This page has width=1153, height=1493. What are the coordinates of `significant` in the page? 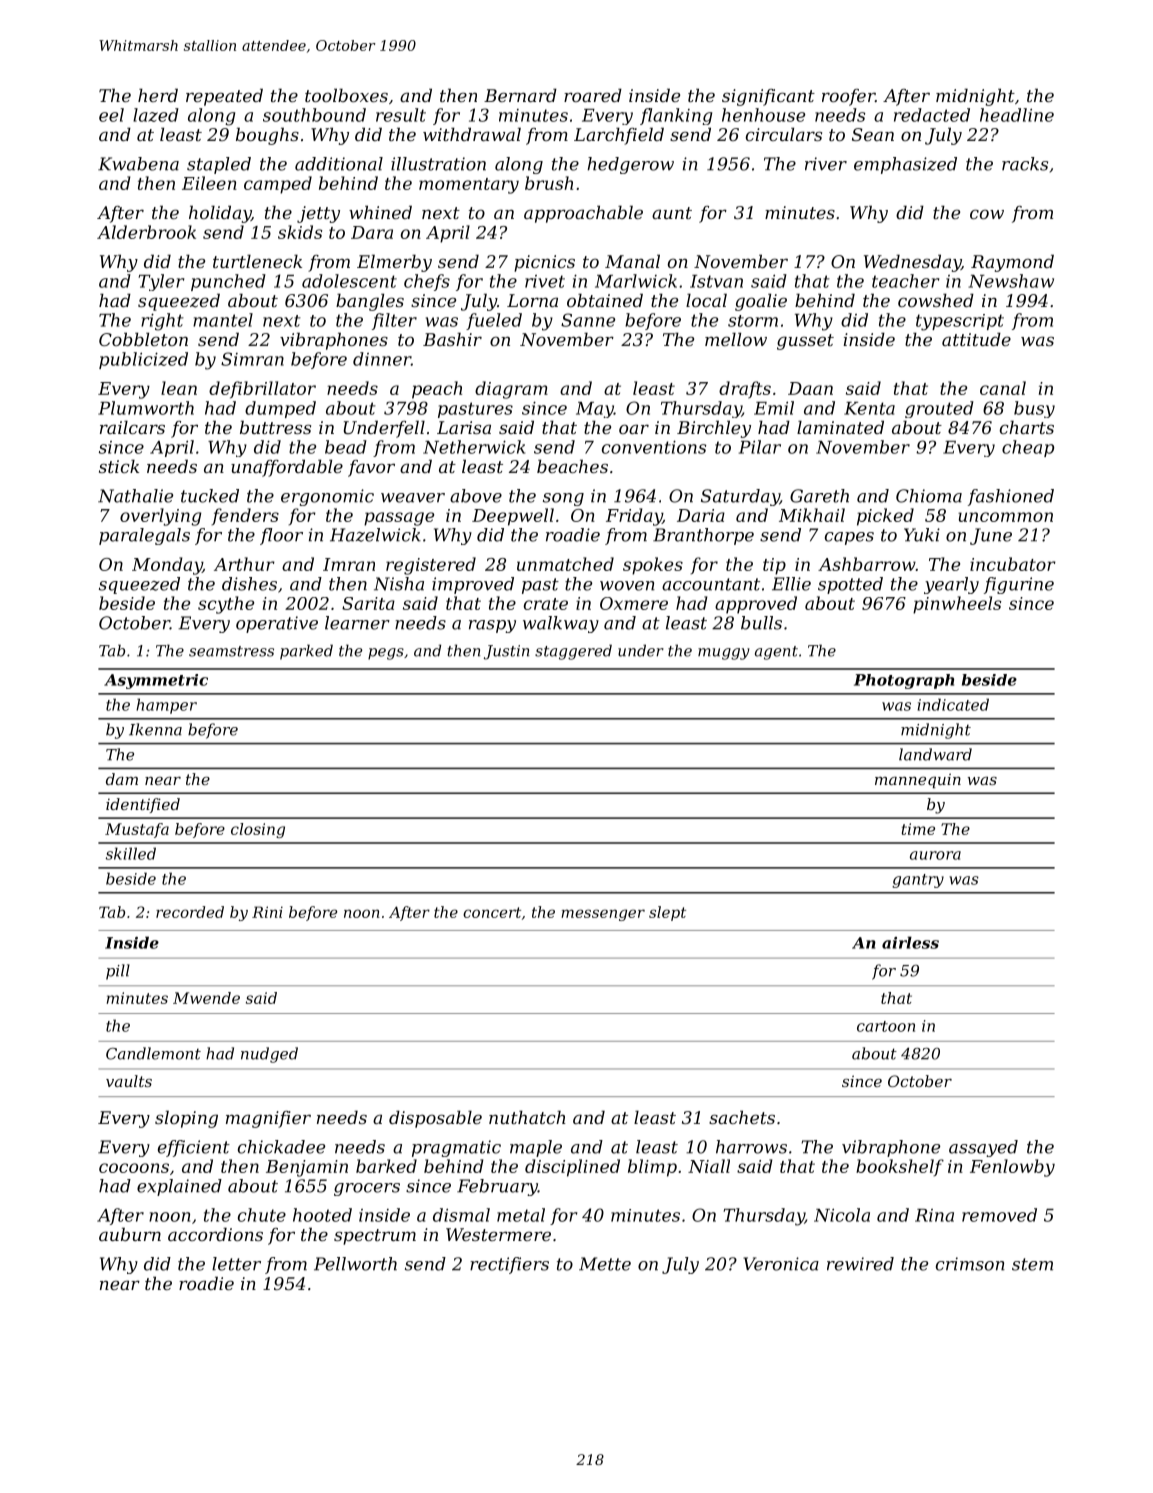 It's located at (768, 97).
